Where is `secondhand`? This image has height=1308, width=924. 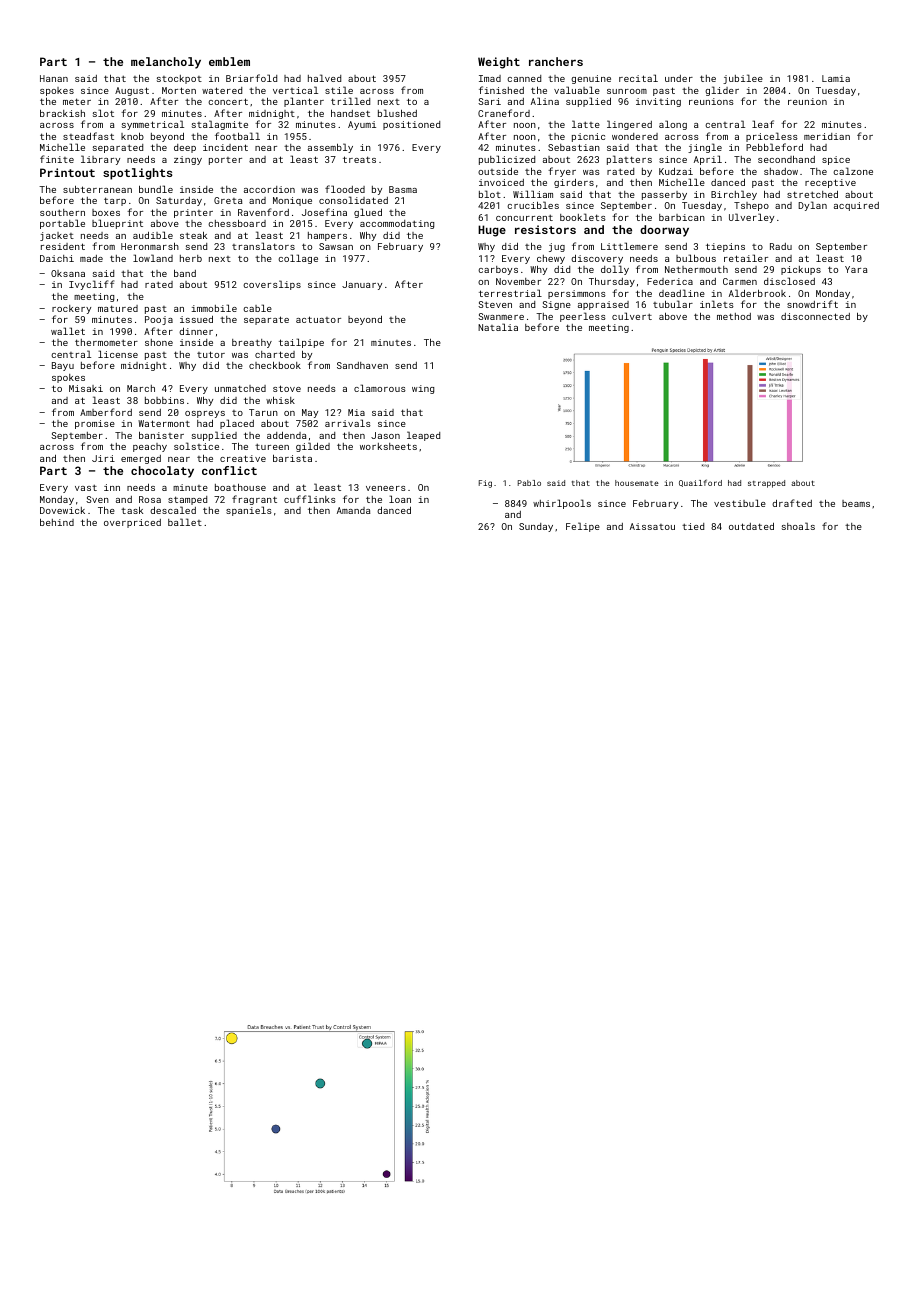 secondhand is located at coordinates (786, 159).
